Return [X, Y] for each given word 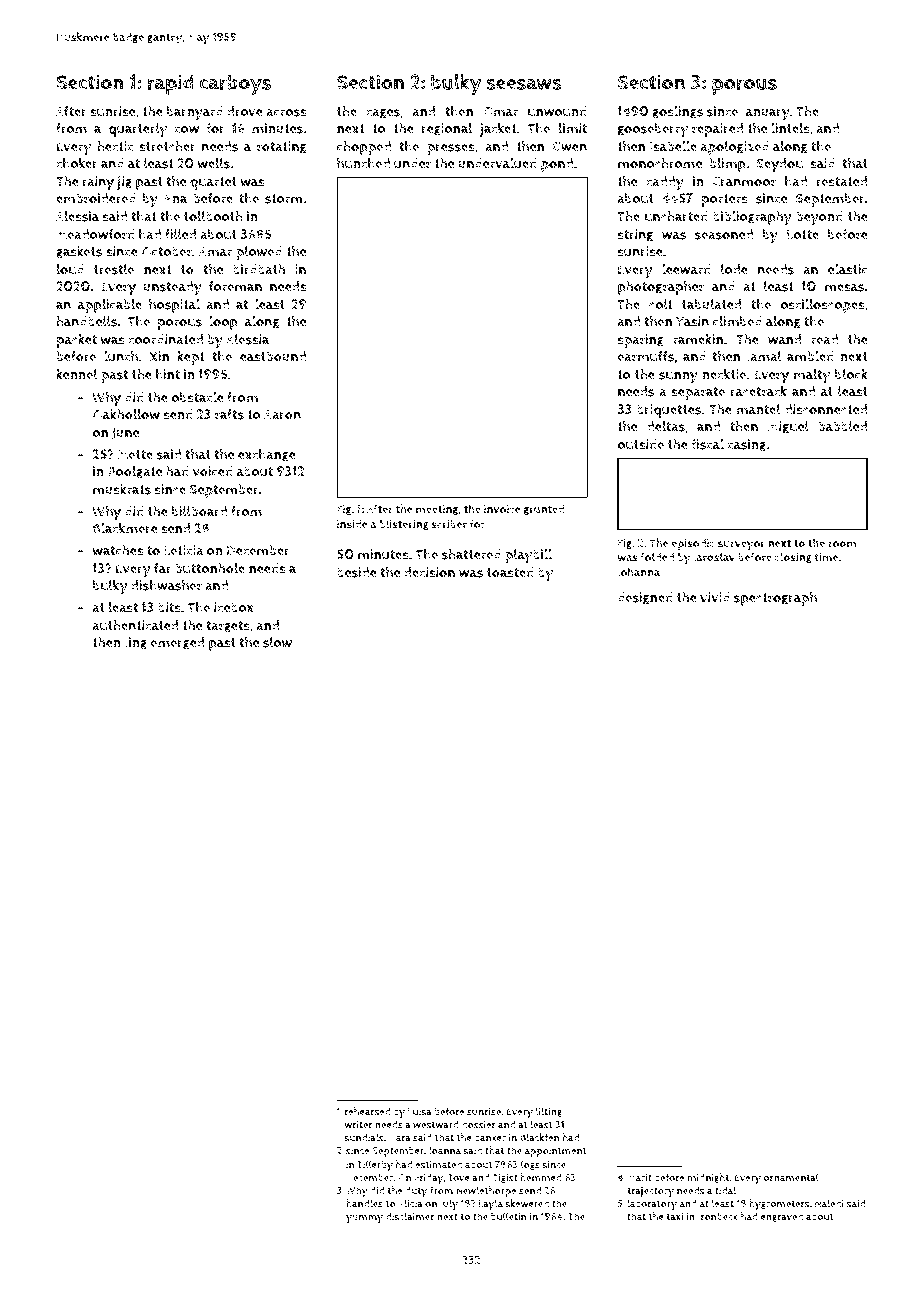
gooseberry [653, 130]
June [125, 433]
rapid [170, 84]
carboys [235, 85]
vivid [715, 597]
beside [357, 572]
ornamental [791, 1177]
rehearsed [368, 1111]
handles [364, 1203]
